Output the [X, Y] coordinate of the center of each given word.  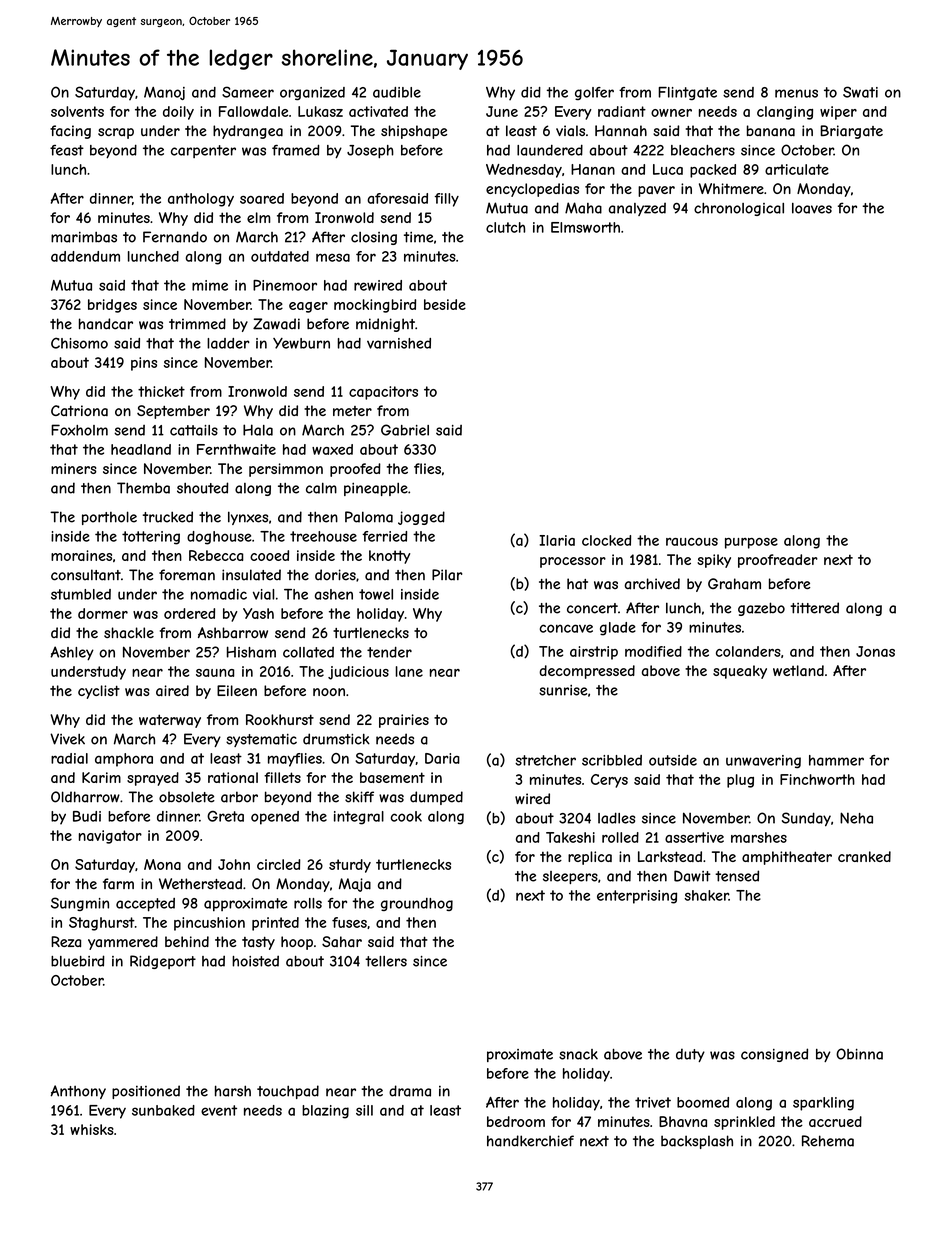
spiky [714, 561]
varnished [399, 343]
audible [397, 92]
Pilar [447, 575]
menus [796, 93]
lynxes [248, 518]
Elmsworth [585, 227]
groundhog [417, 904]
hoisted [255, 961]
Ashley [72, 653]
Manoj [164, 93]
